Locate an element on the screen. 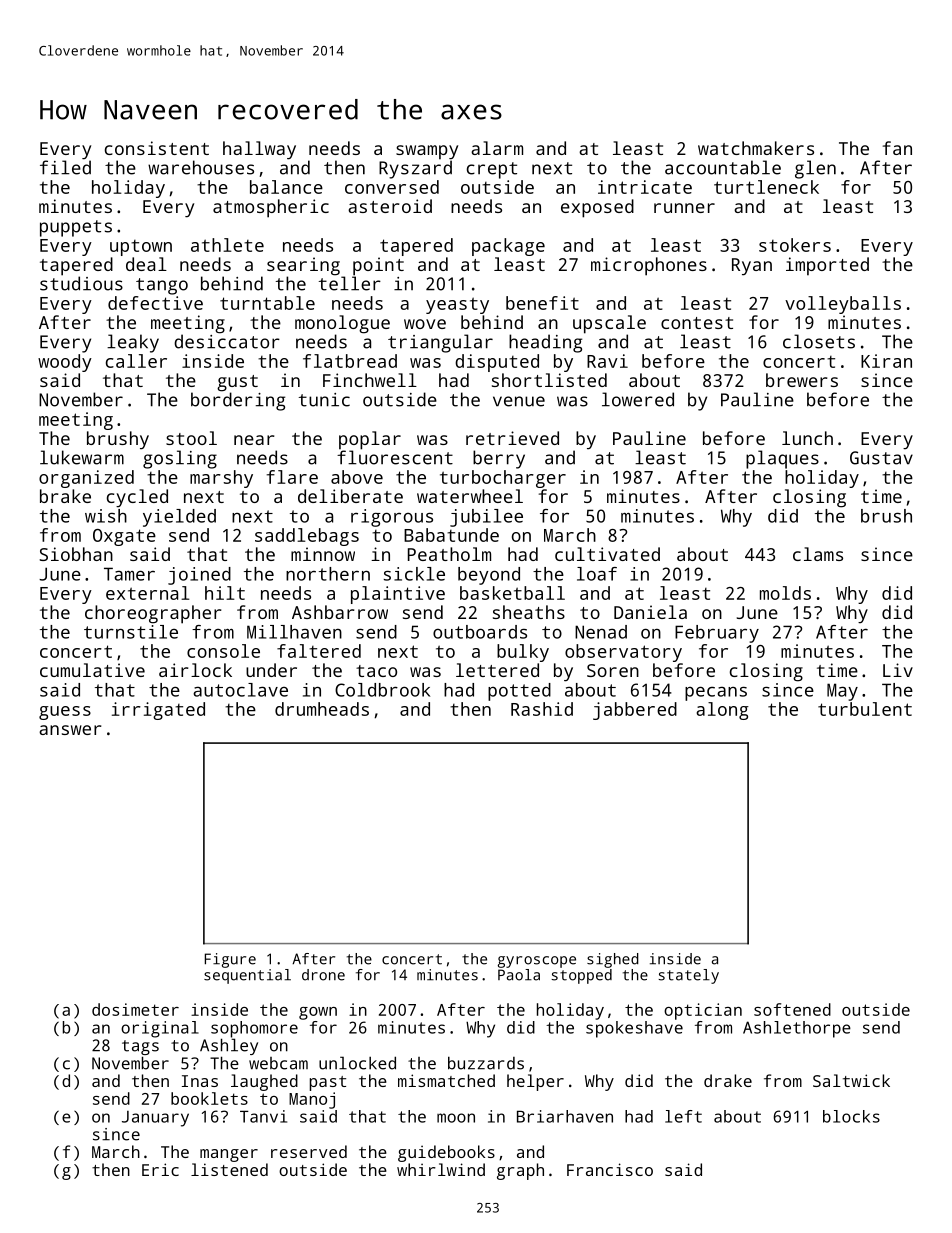  clams is located at coordinates (818, 554).
